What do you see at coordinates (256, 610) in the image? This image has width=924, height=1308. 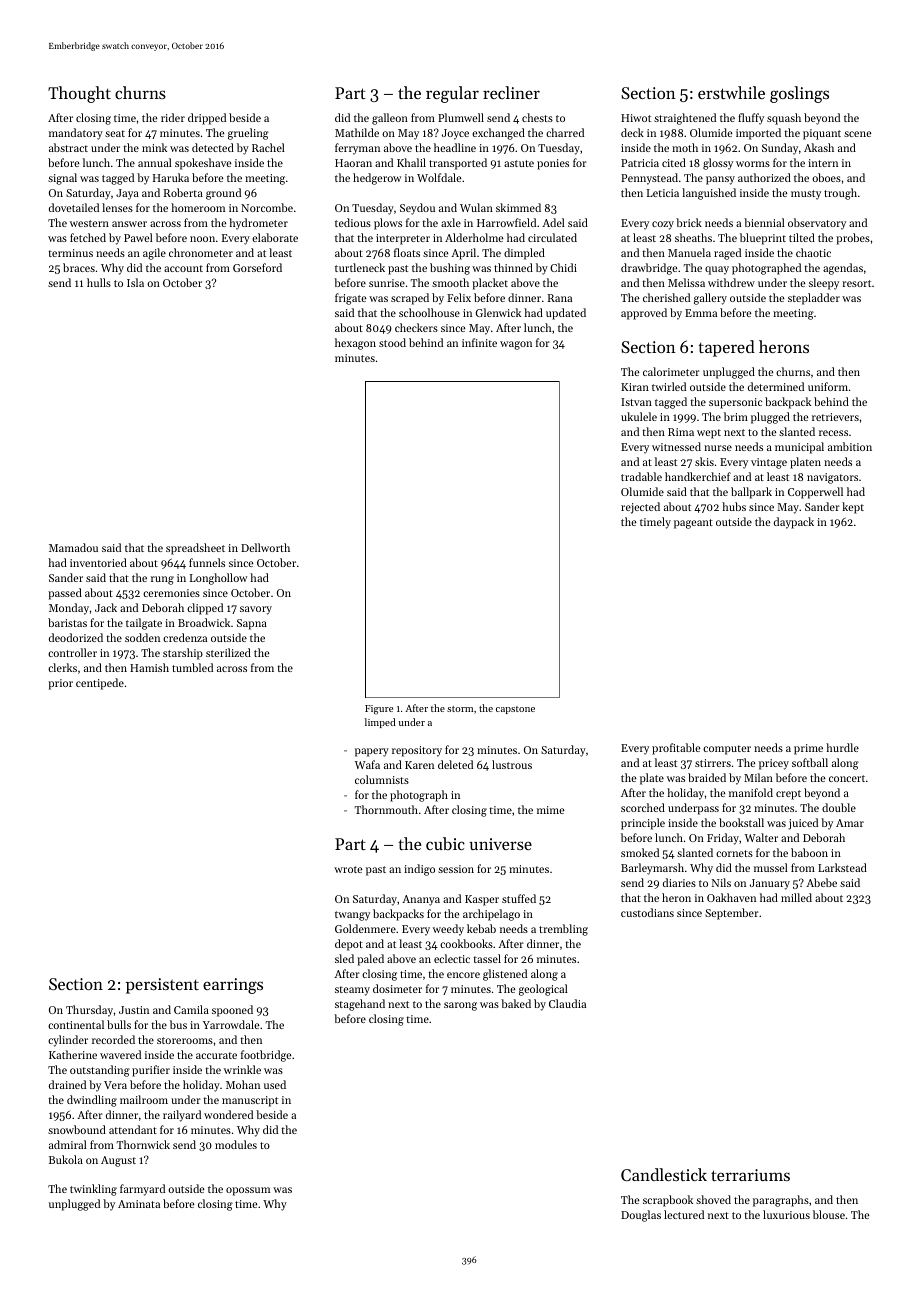 I see `savory` at bounding box center [256, 610].
